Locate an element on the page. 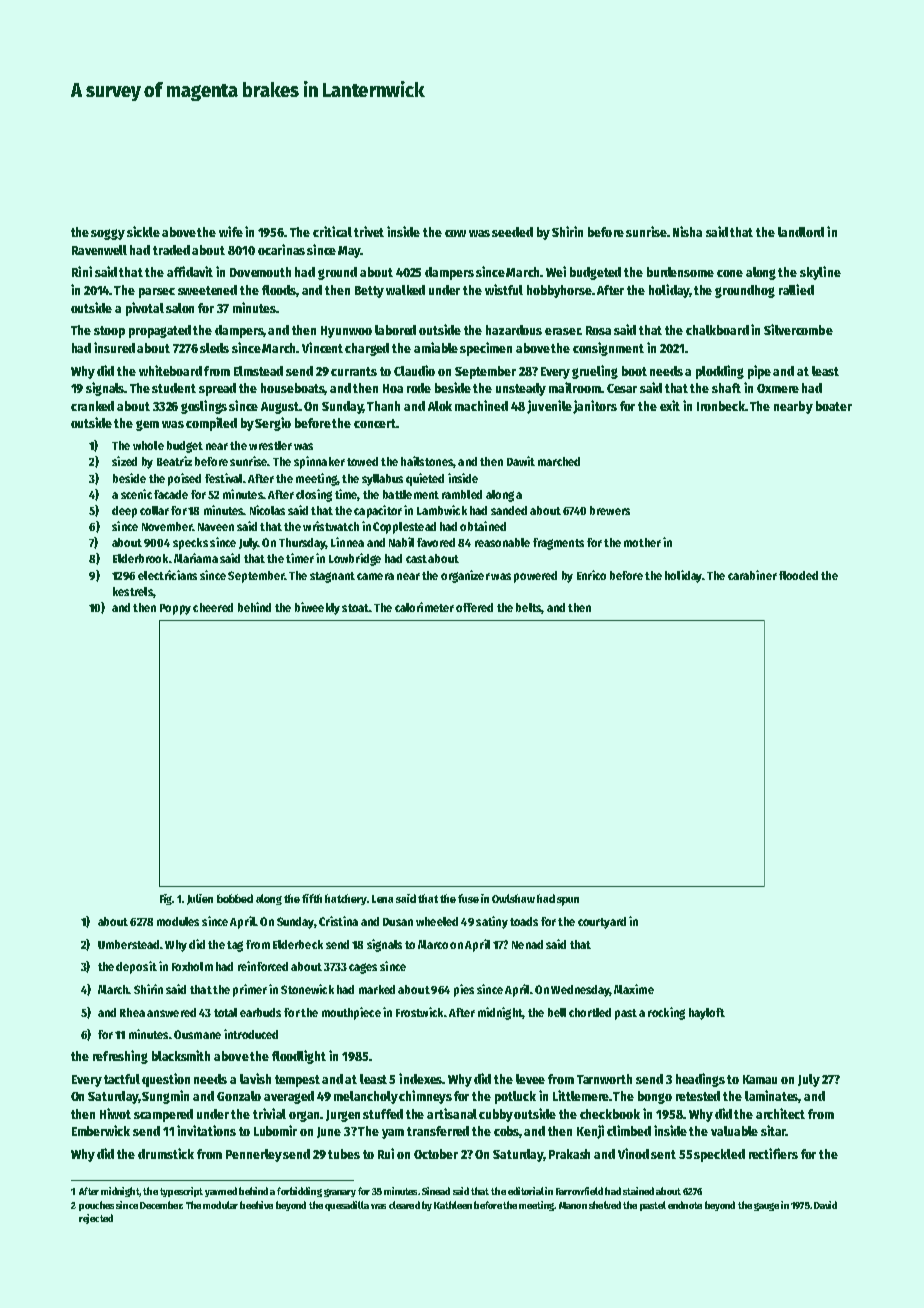  deep is located at coordinates (124, 512).
